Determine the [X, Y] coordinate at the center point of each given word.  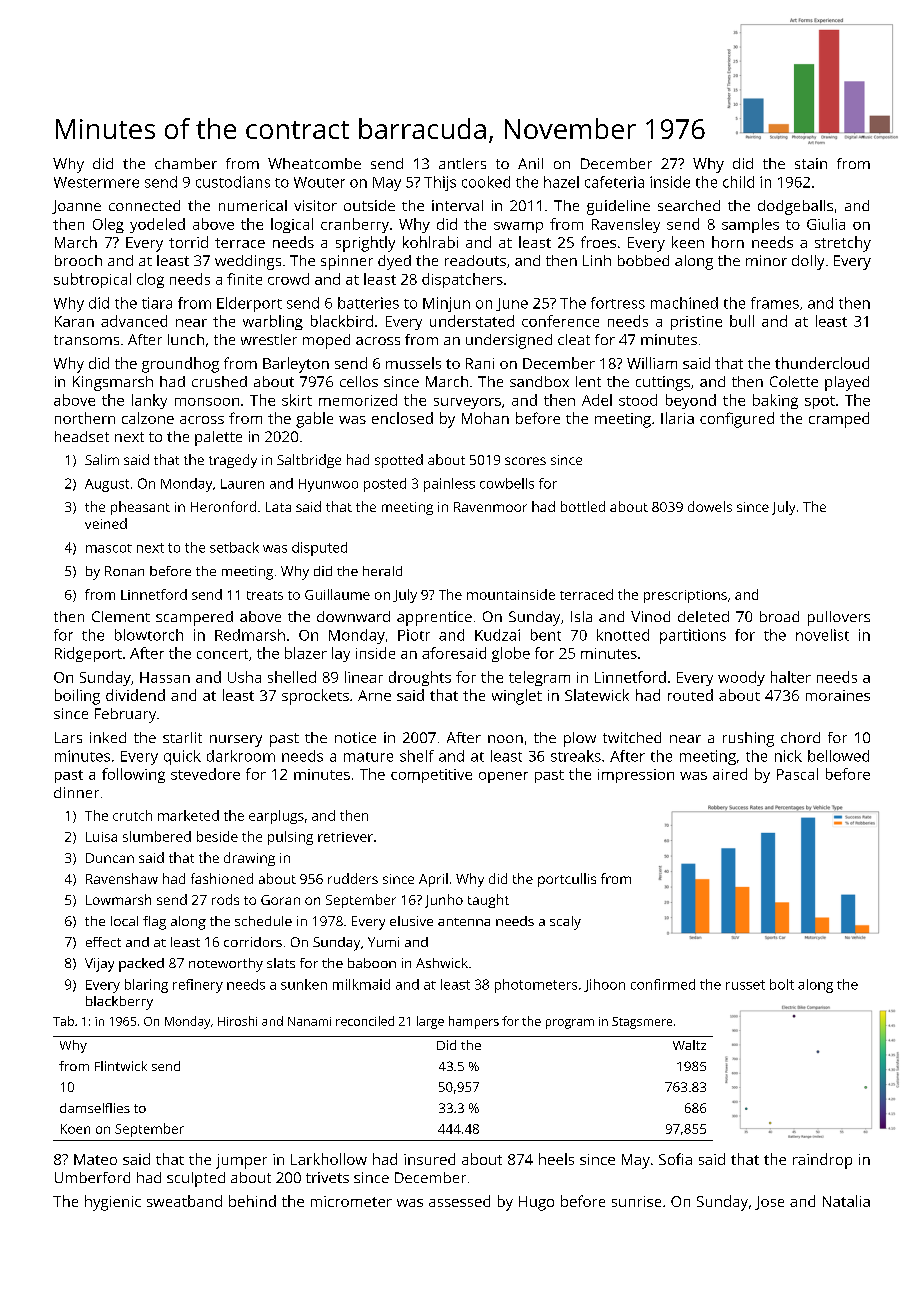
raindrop [822, 1161]
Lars [68, 737]
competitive [431, 776]
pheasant [140, 508]
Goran [280, 900]
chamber [186, 163]
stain [811, 163]
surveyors [467, 403]
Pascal [797, 774]
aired [730, 774]
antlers [462, 163]
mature [368, 757]
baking [775, 401]
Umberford [92, 1177]
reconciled [365, 1021]
